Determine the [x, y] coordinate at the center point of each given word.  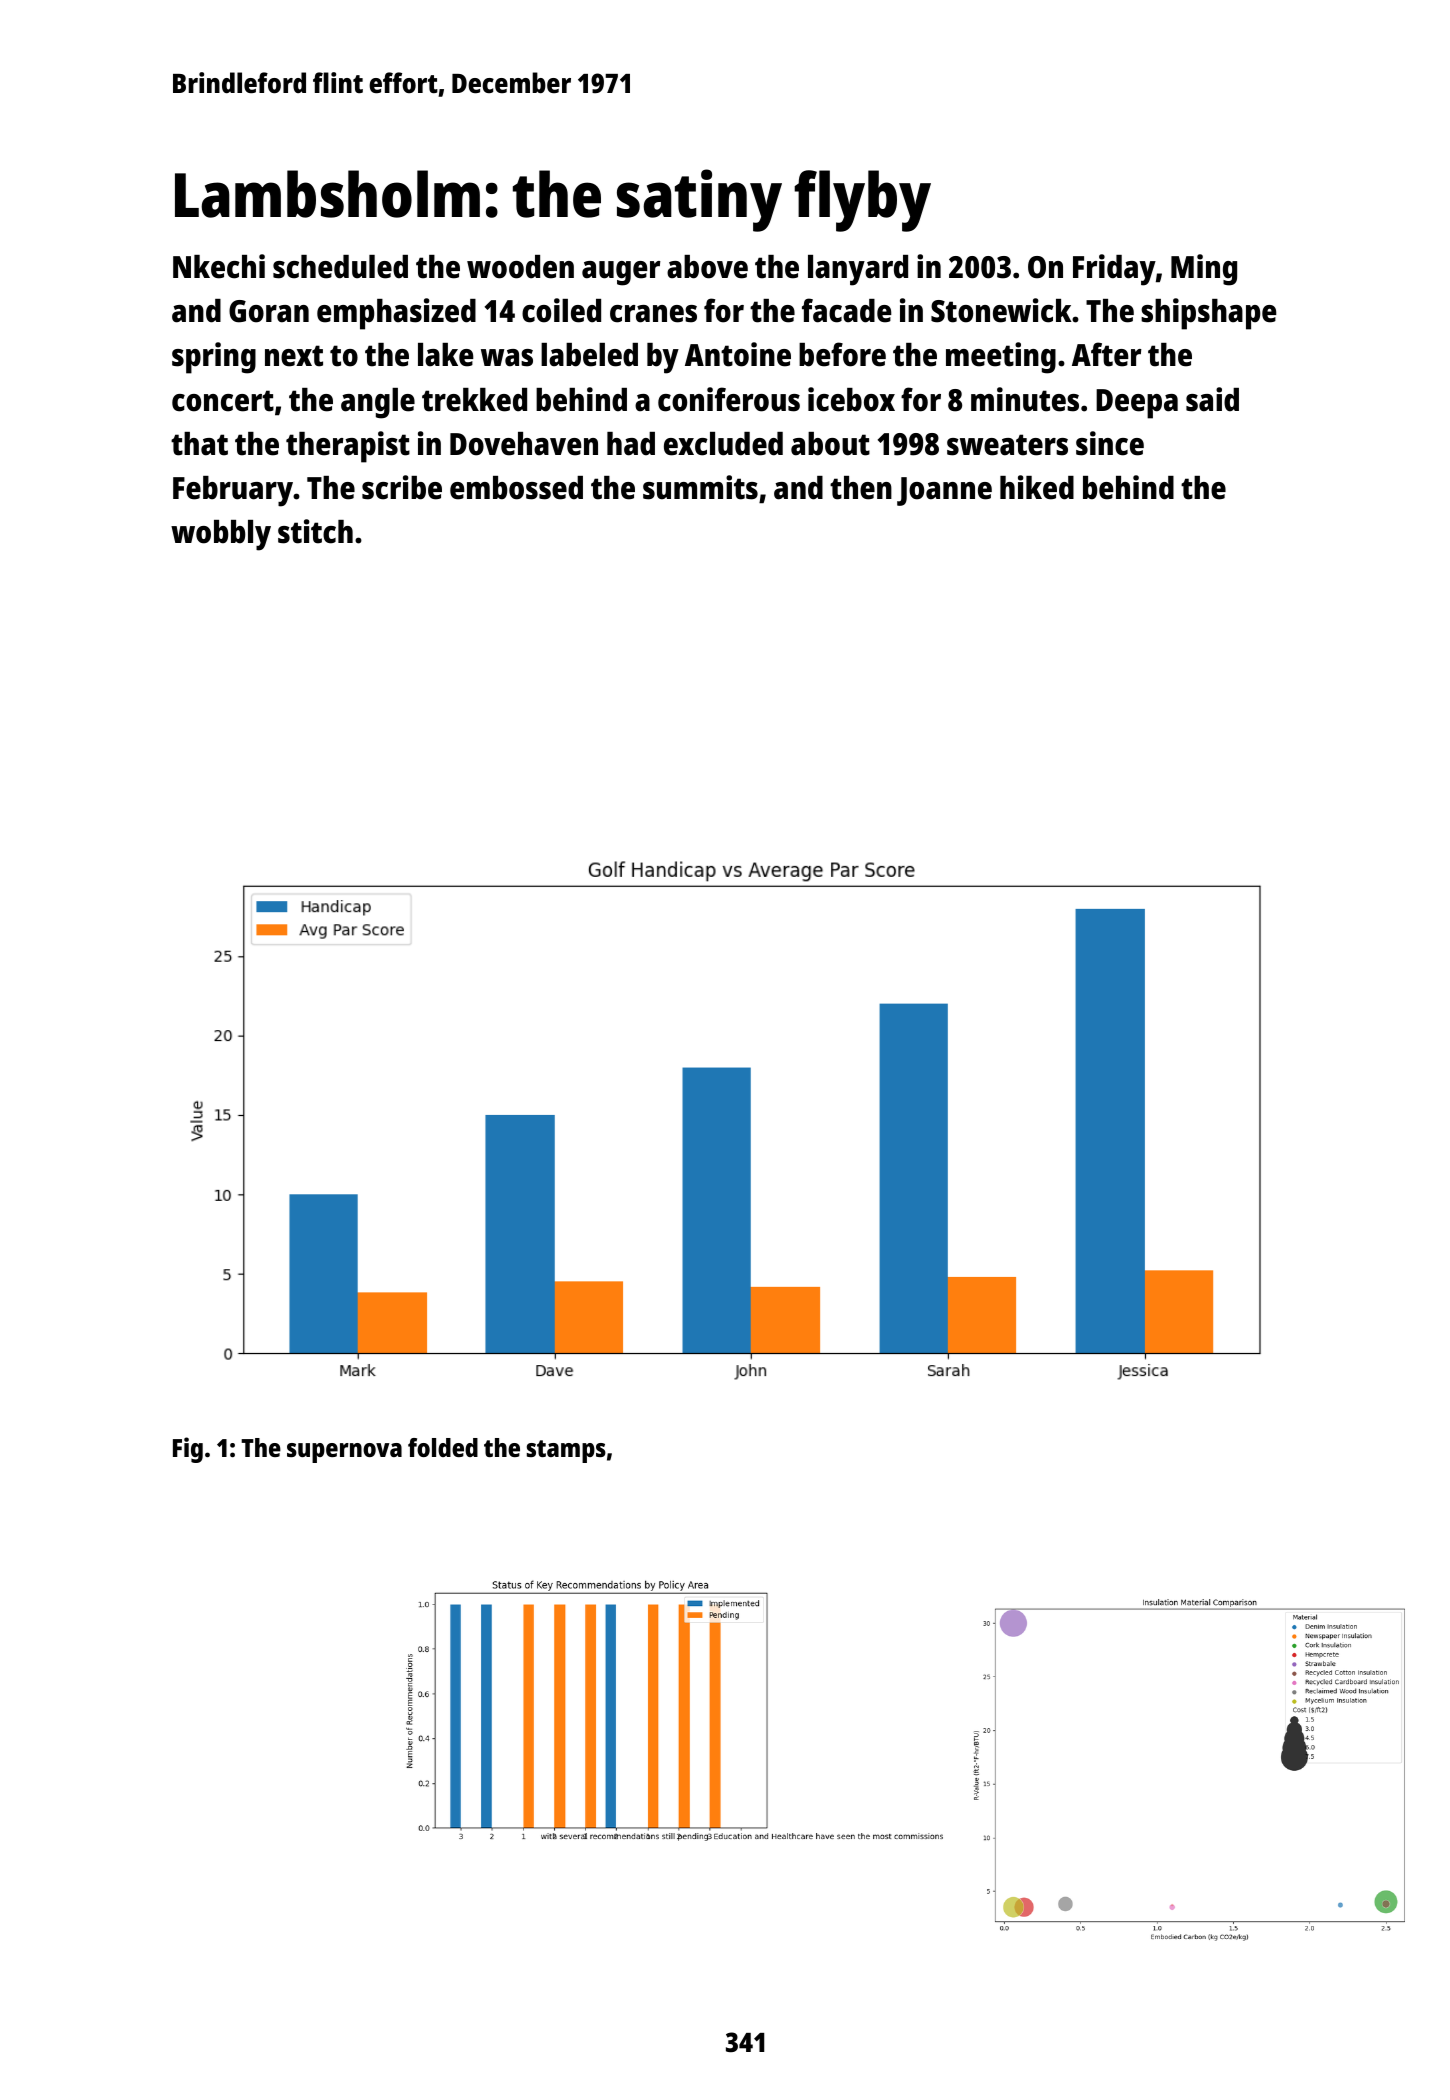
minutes [1025, 399]
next [294, 356]
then [861, 488]
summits [700, 487]
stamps [566, 1451]
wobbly [221, 535]
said [1212, 399]
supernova [344, 1453]
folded [443, 1447]
